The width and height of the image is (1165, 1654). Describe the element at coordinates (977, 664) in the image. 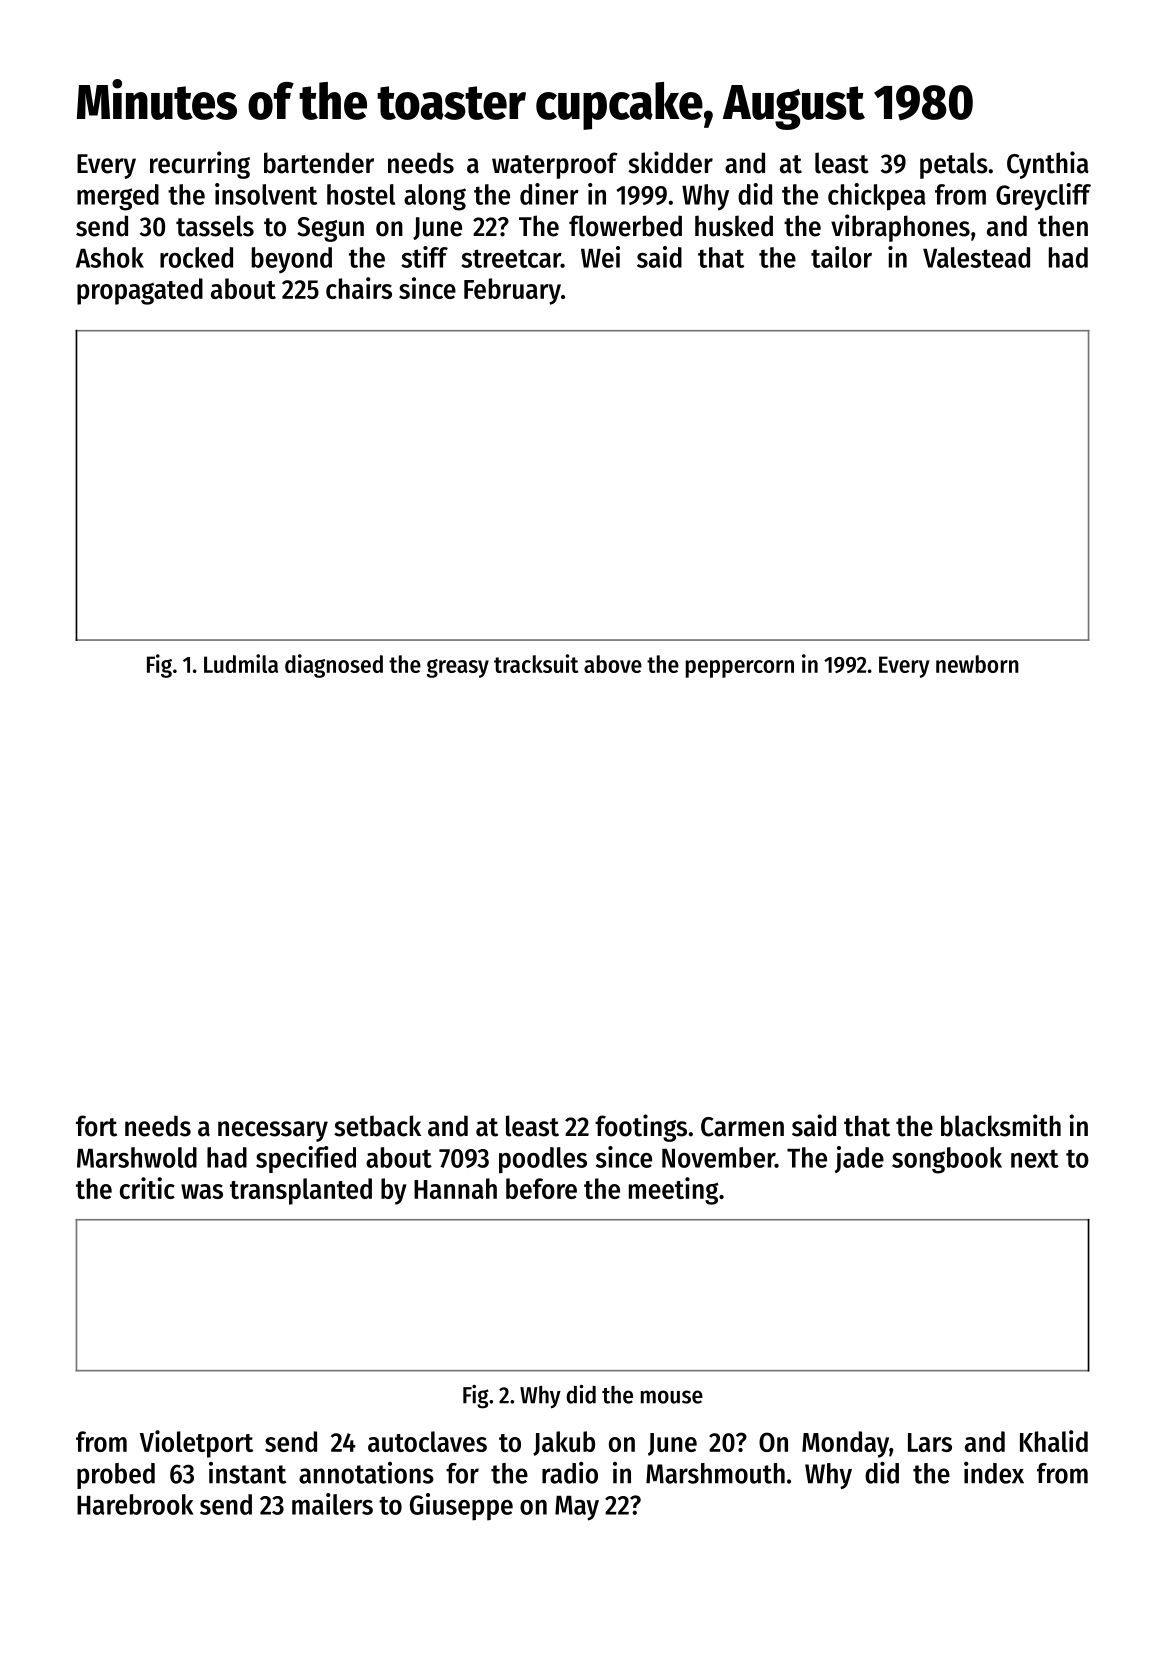

I see `newborn` at that location.
